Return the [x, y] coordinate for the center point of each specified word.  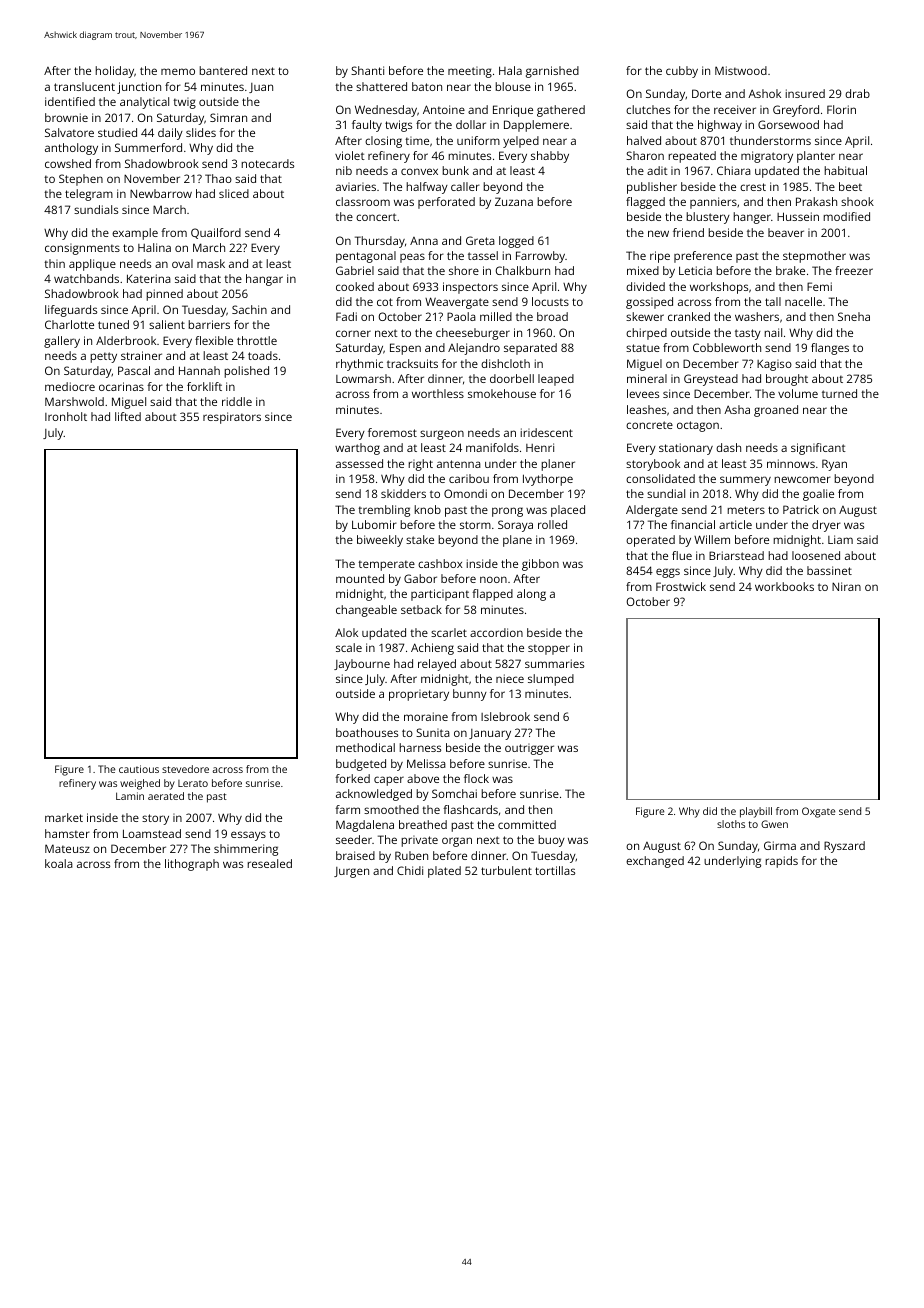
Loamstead [152, 833]
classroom [363, 201]
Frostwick [681, 586]
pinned [164, 295]
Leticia [695, 270]
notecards [267, 163]
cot [385, 302]
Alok [346, 632]
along [531, 595]
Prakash [816, 201]
